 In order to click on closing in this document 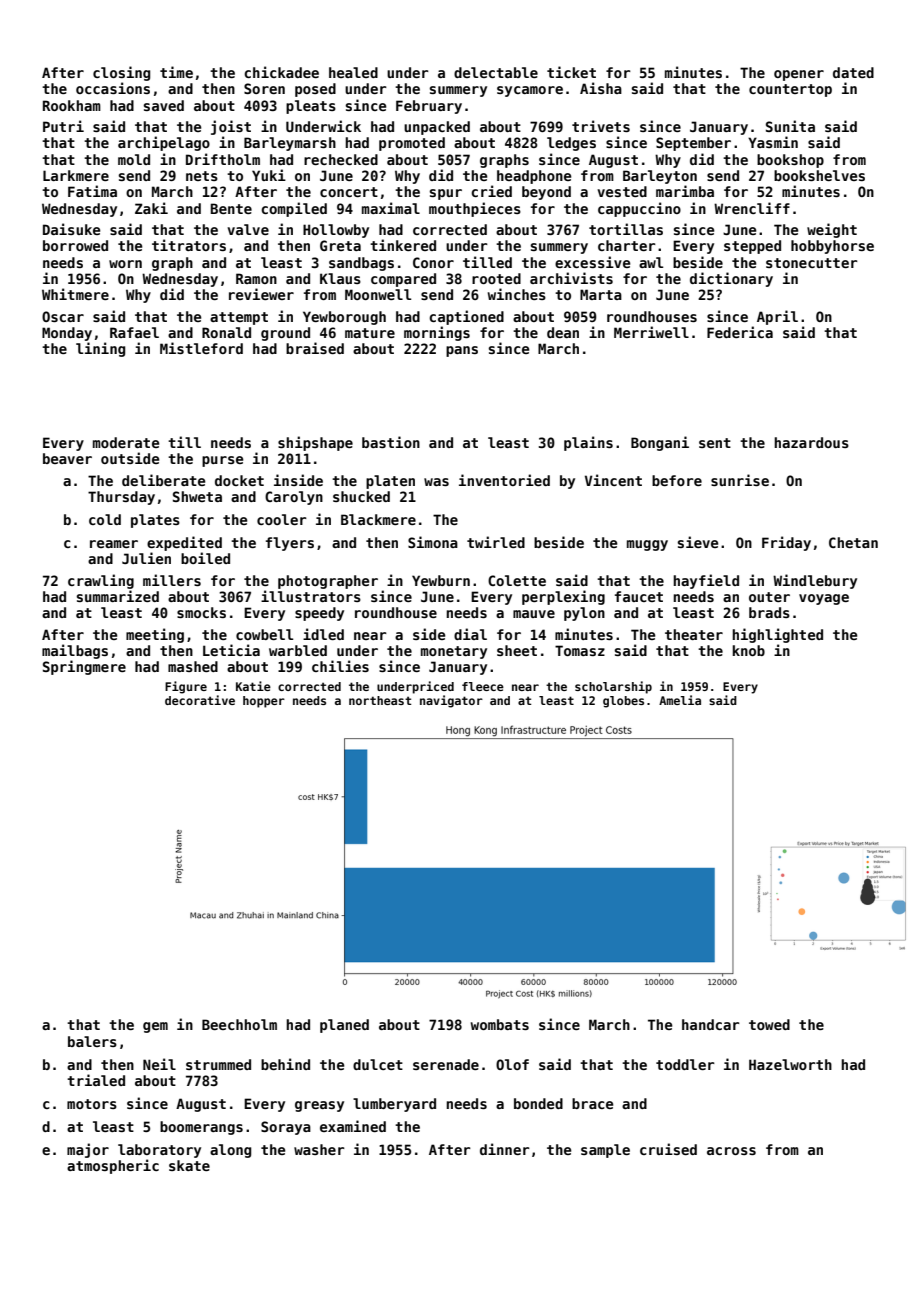, I will do `click(121, 73)`.
